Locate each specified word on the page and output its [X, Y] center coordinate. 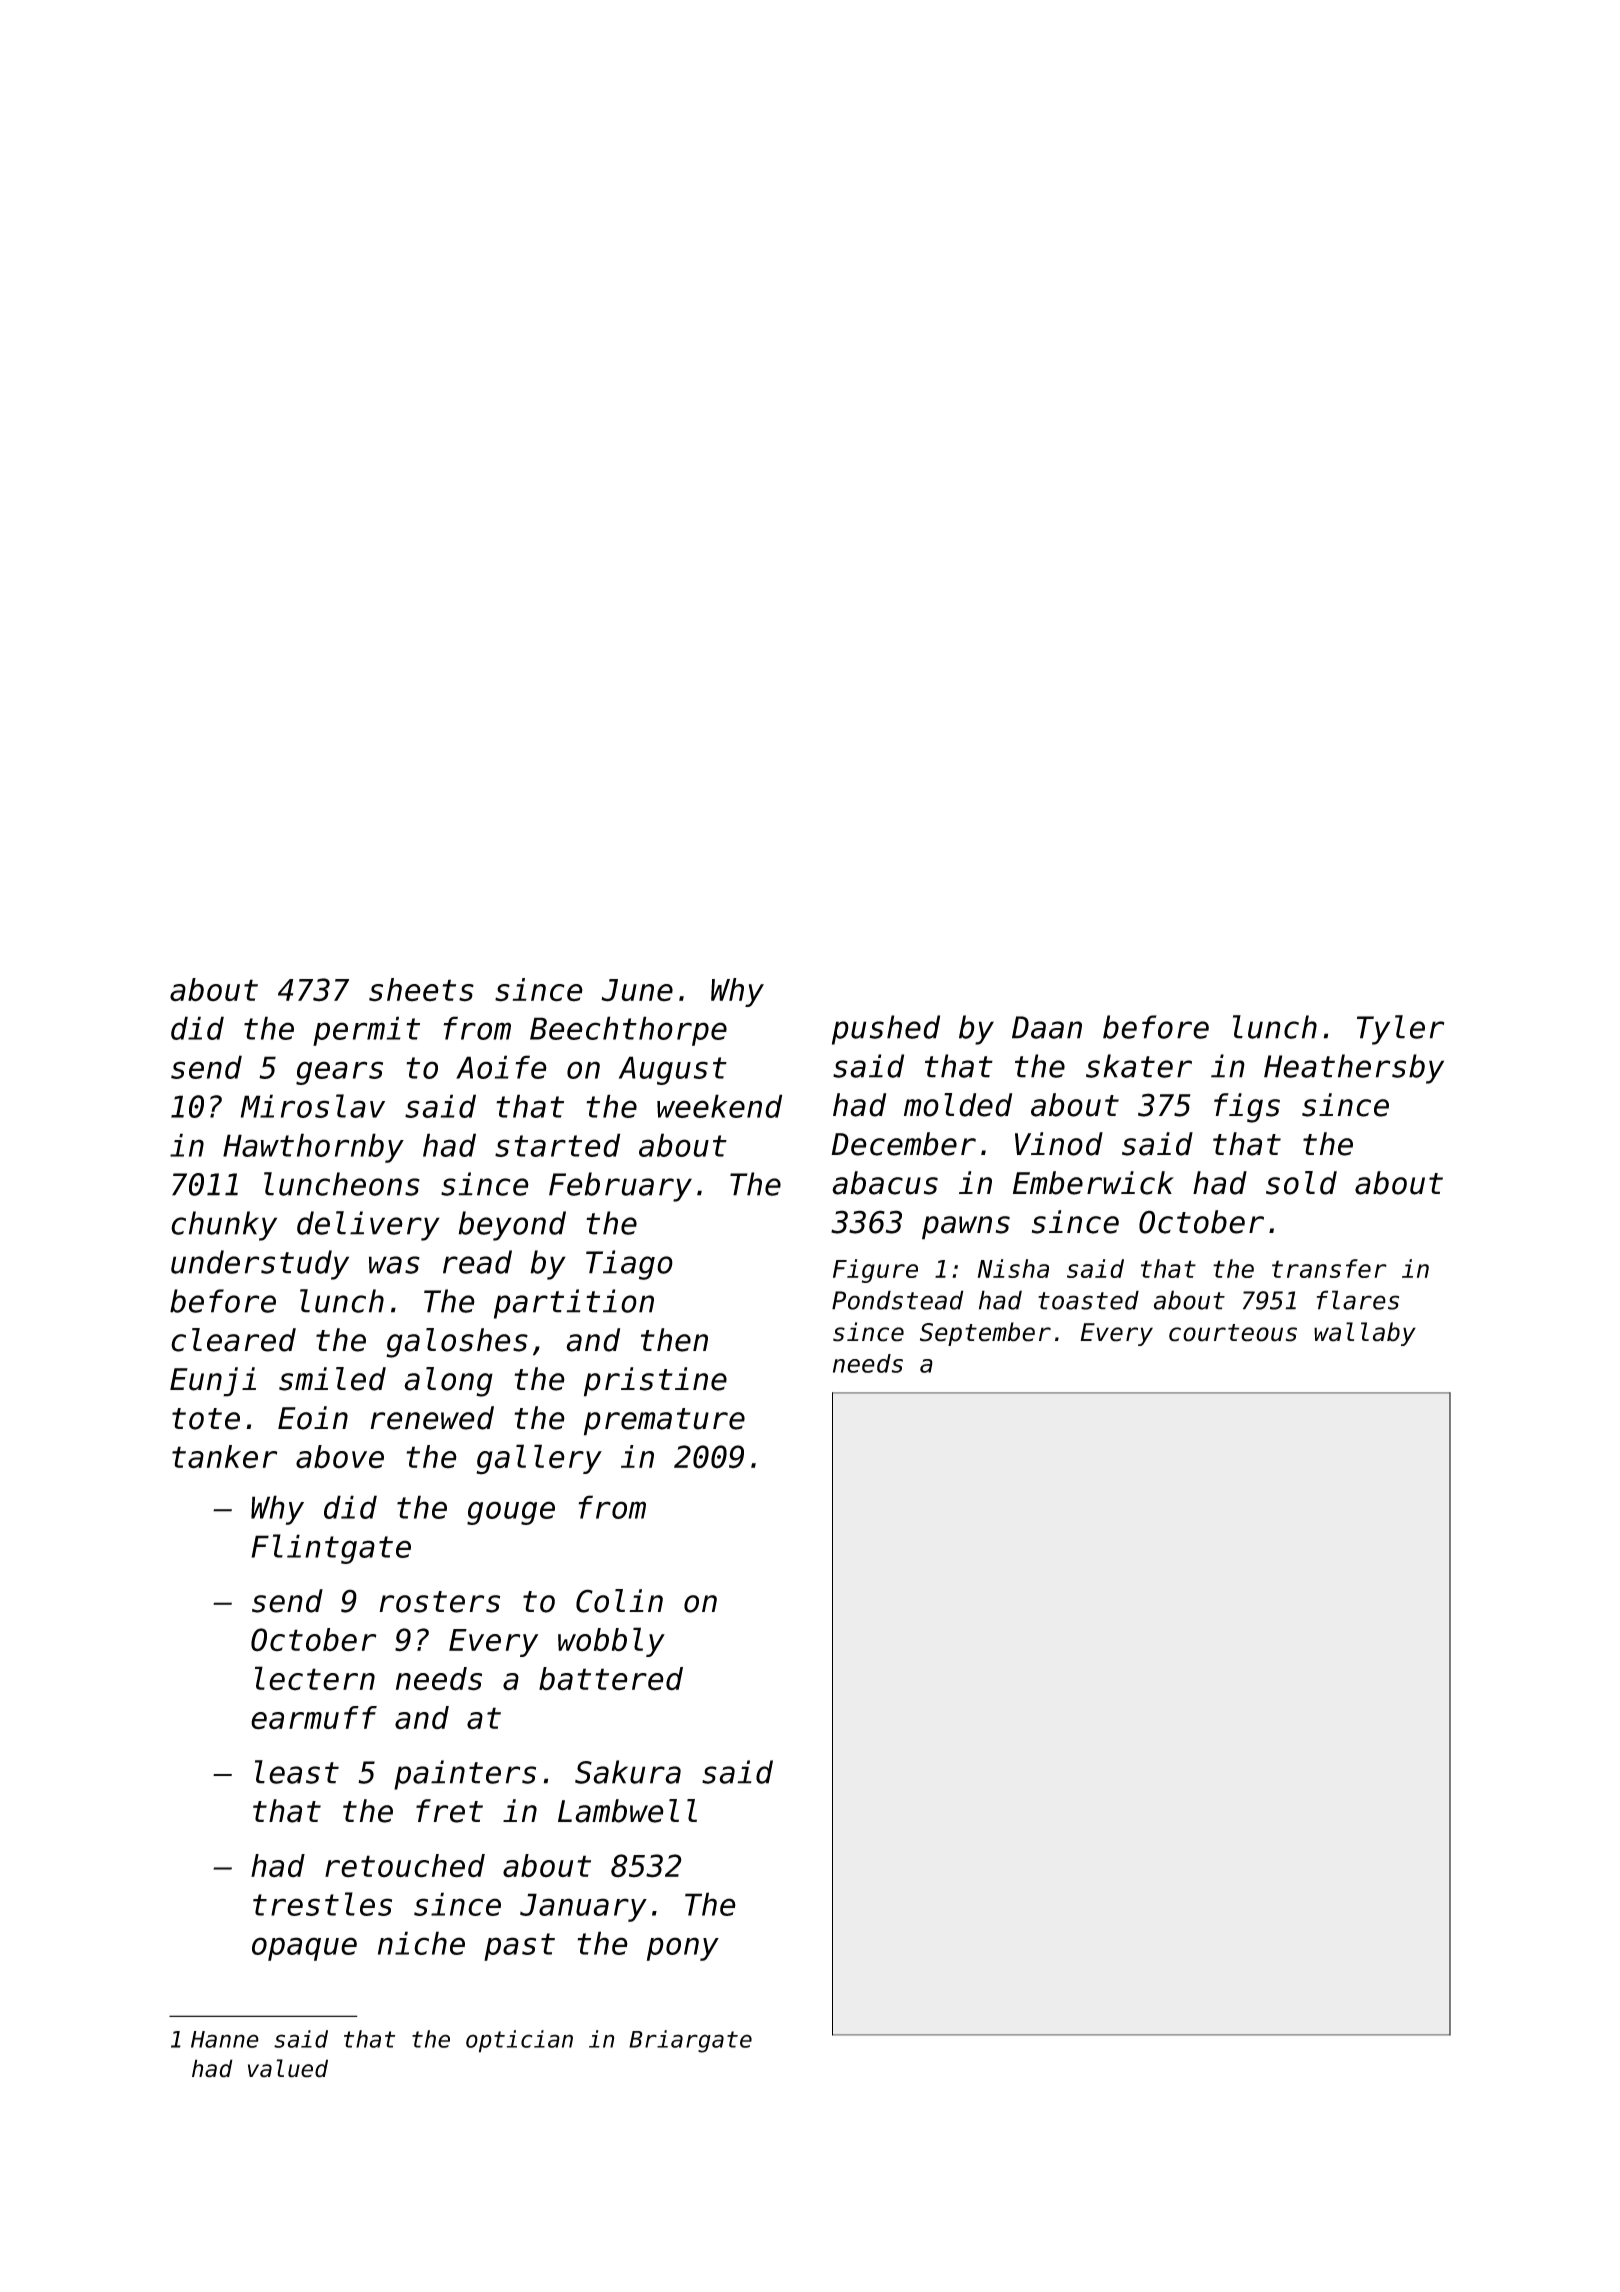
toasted [1088, 1300]
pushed [886, 1030]
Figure [875, 1271]
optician [519, 2041]
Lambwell [627, 1811]
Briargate [690, 2041]
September [985, 1334]
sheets [421, 990]
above [340, 1457]
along [448, 1382]
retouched [405, 1866]
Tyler [1400, 1030]
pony [683, 1949]
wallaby [1365, 1334]
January [583, 1907]
